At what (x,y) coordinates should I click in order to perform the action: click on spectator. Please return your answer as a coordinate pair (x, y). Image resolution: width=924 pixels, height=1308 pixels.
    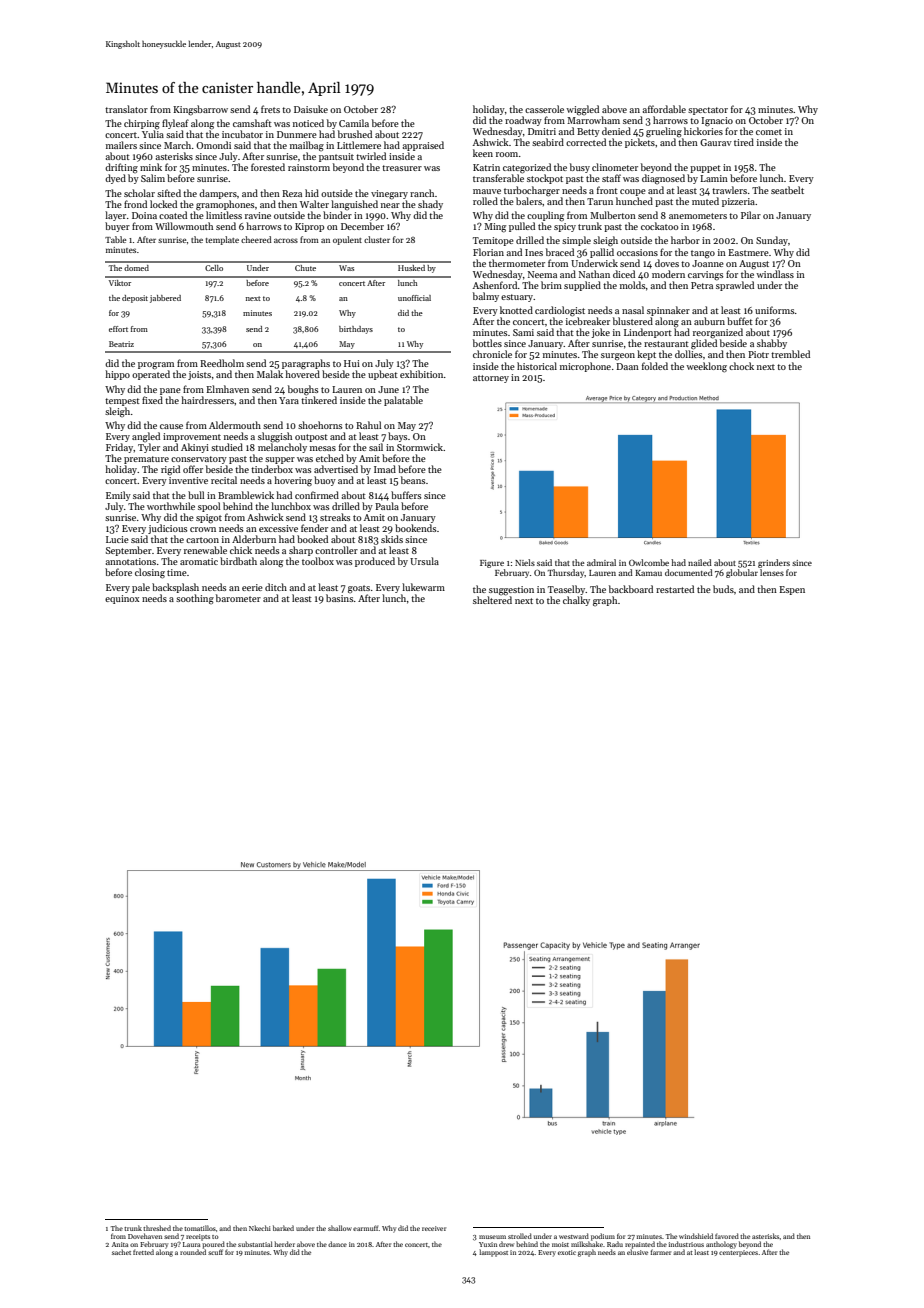
    Looking at the image, I should click on (708, 111).
